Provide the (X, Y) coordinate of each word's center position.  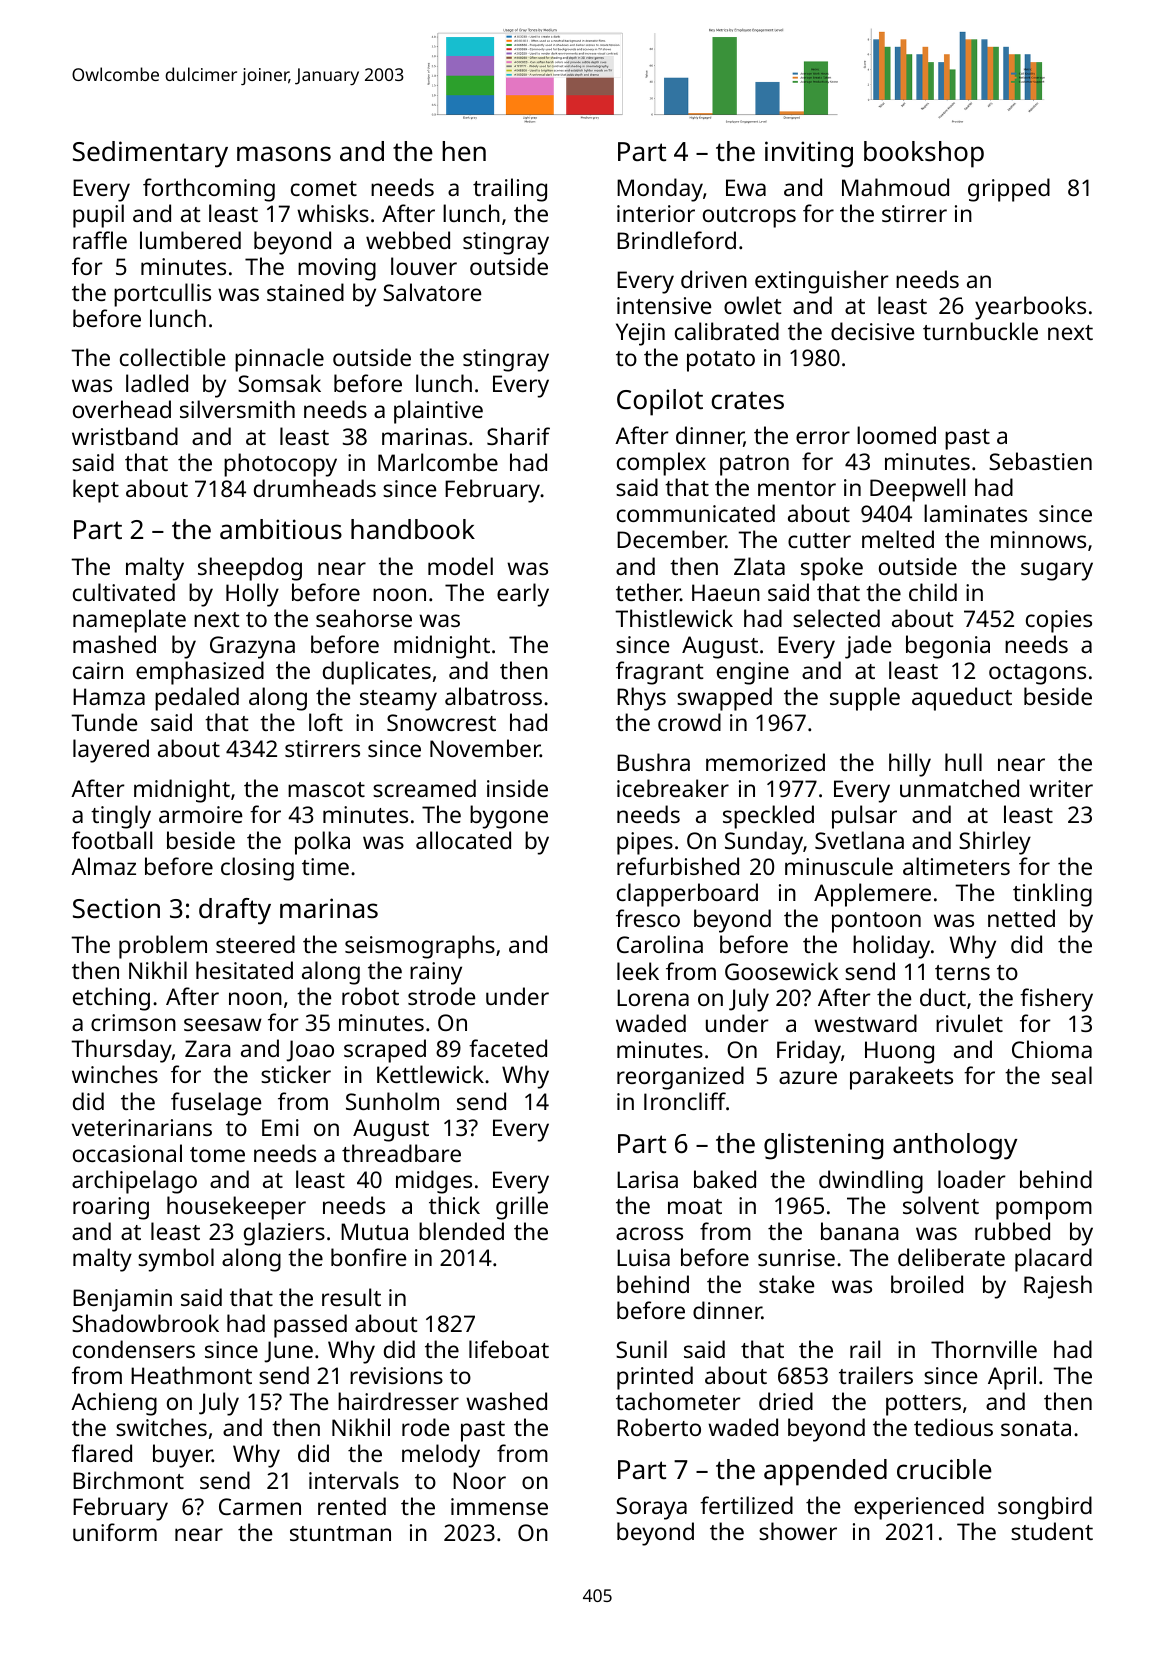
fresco (648, 918)
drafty (235, 911)
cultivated (124, 592)
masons (284, 154)
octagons (1037, 674)
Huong (899, 1052)
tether (648, 592)
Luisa (643, 1257)
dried (786, 1401)
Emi (280, 1127)
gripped (1009, 190)
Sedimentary (150, 154)
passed (310, 1326)
